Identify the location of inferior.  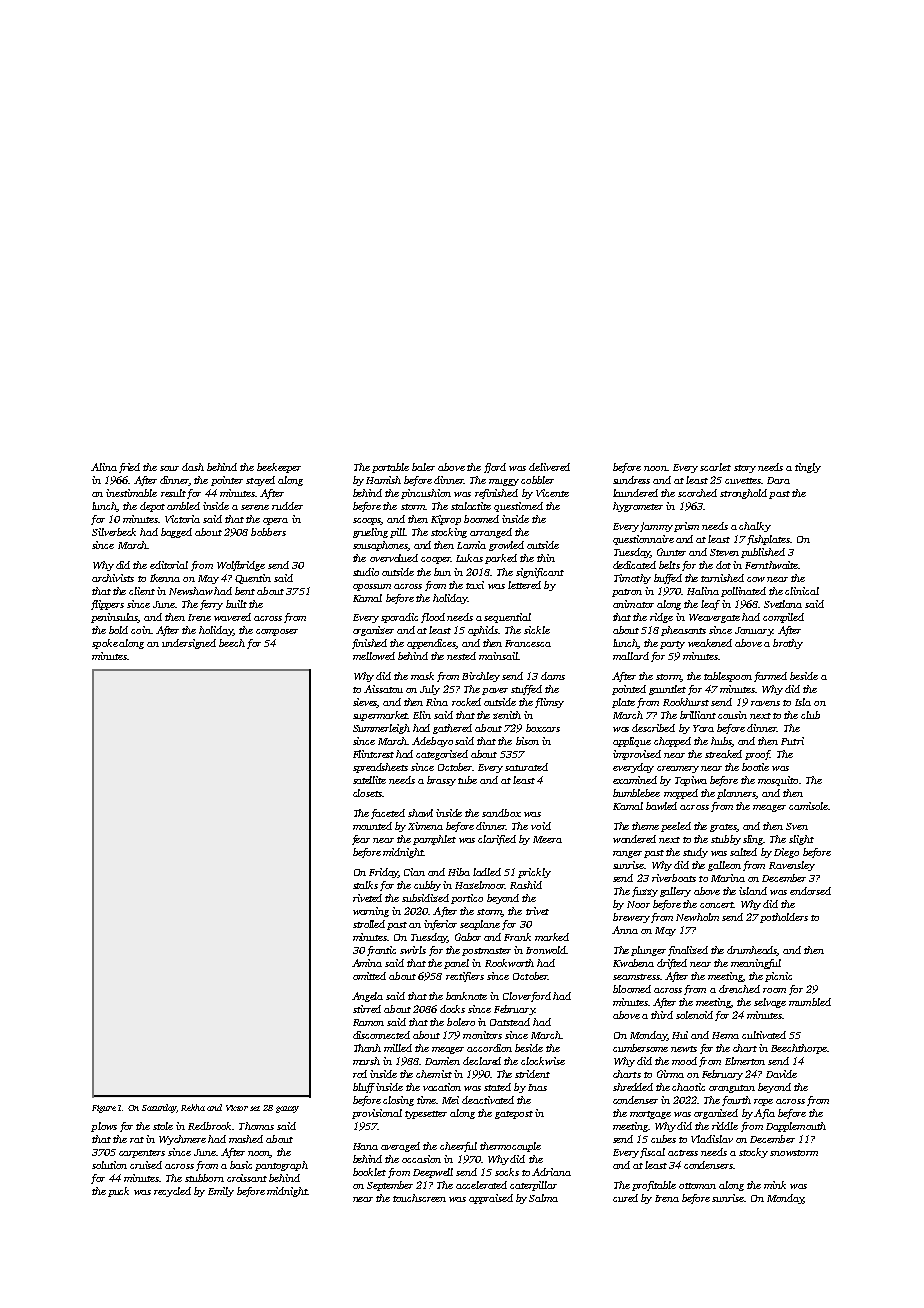
(440, 925).
